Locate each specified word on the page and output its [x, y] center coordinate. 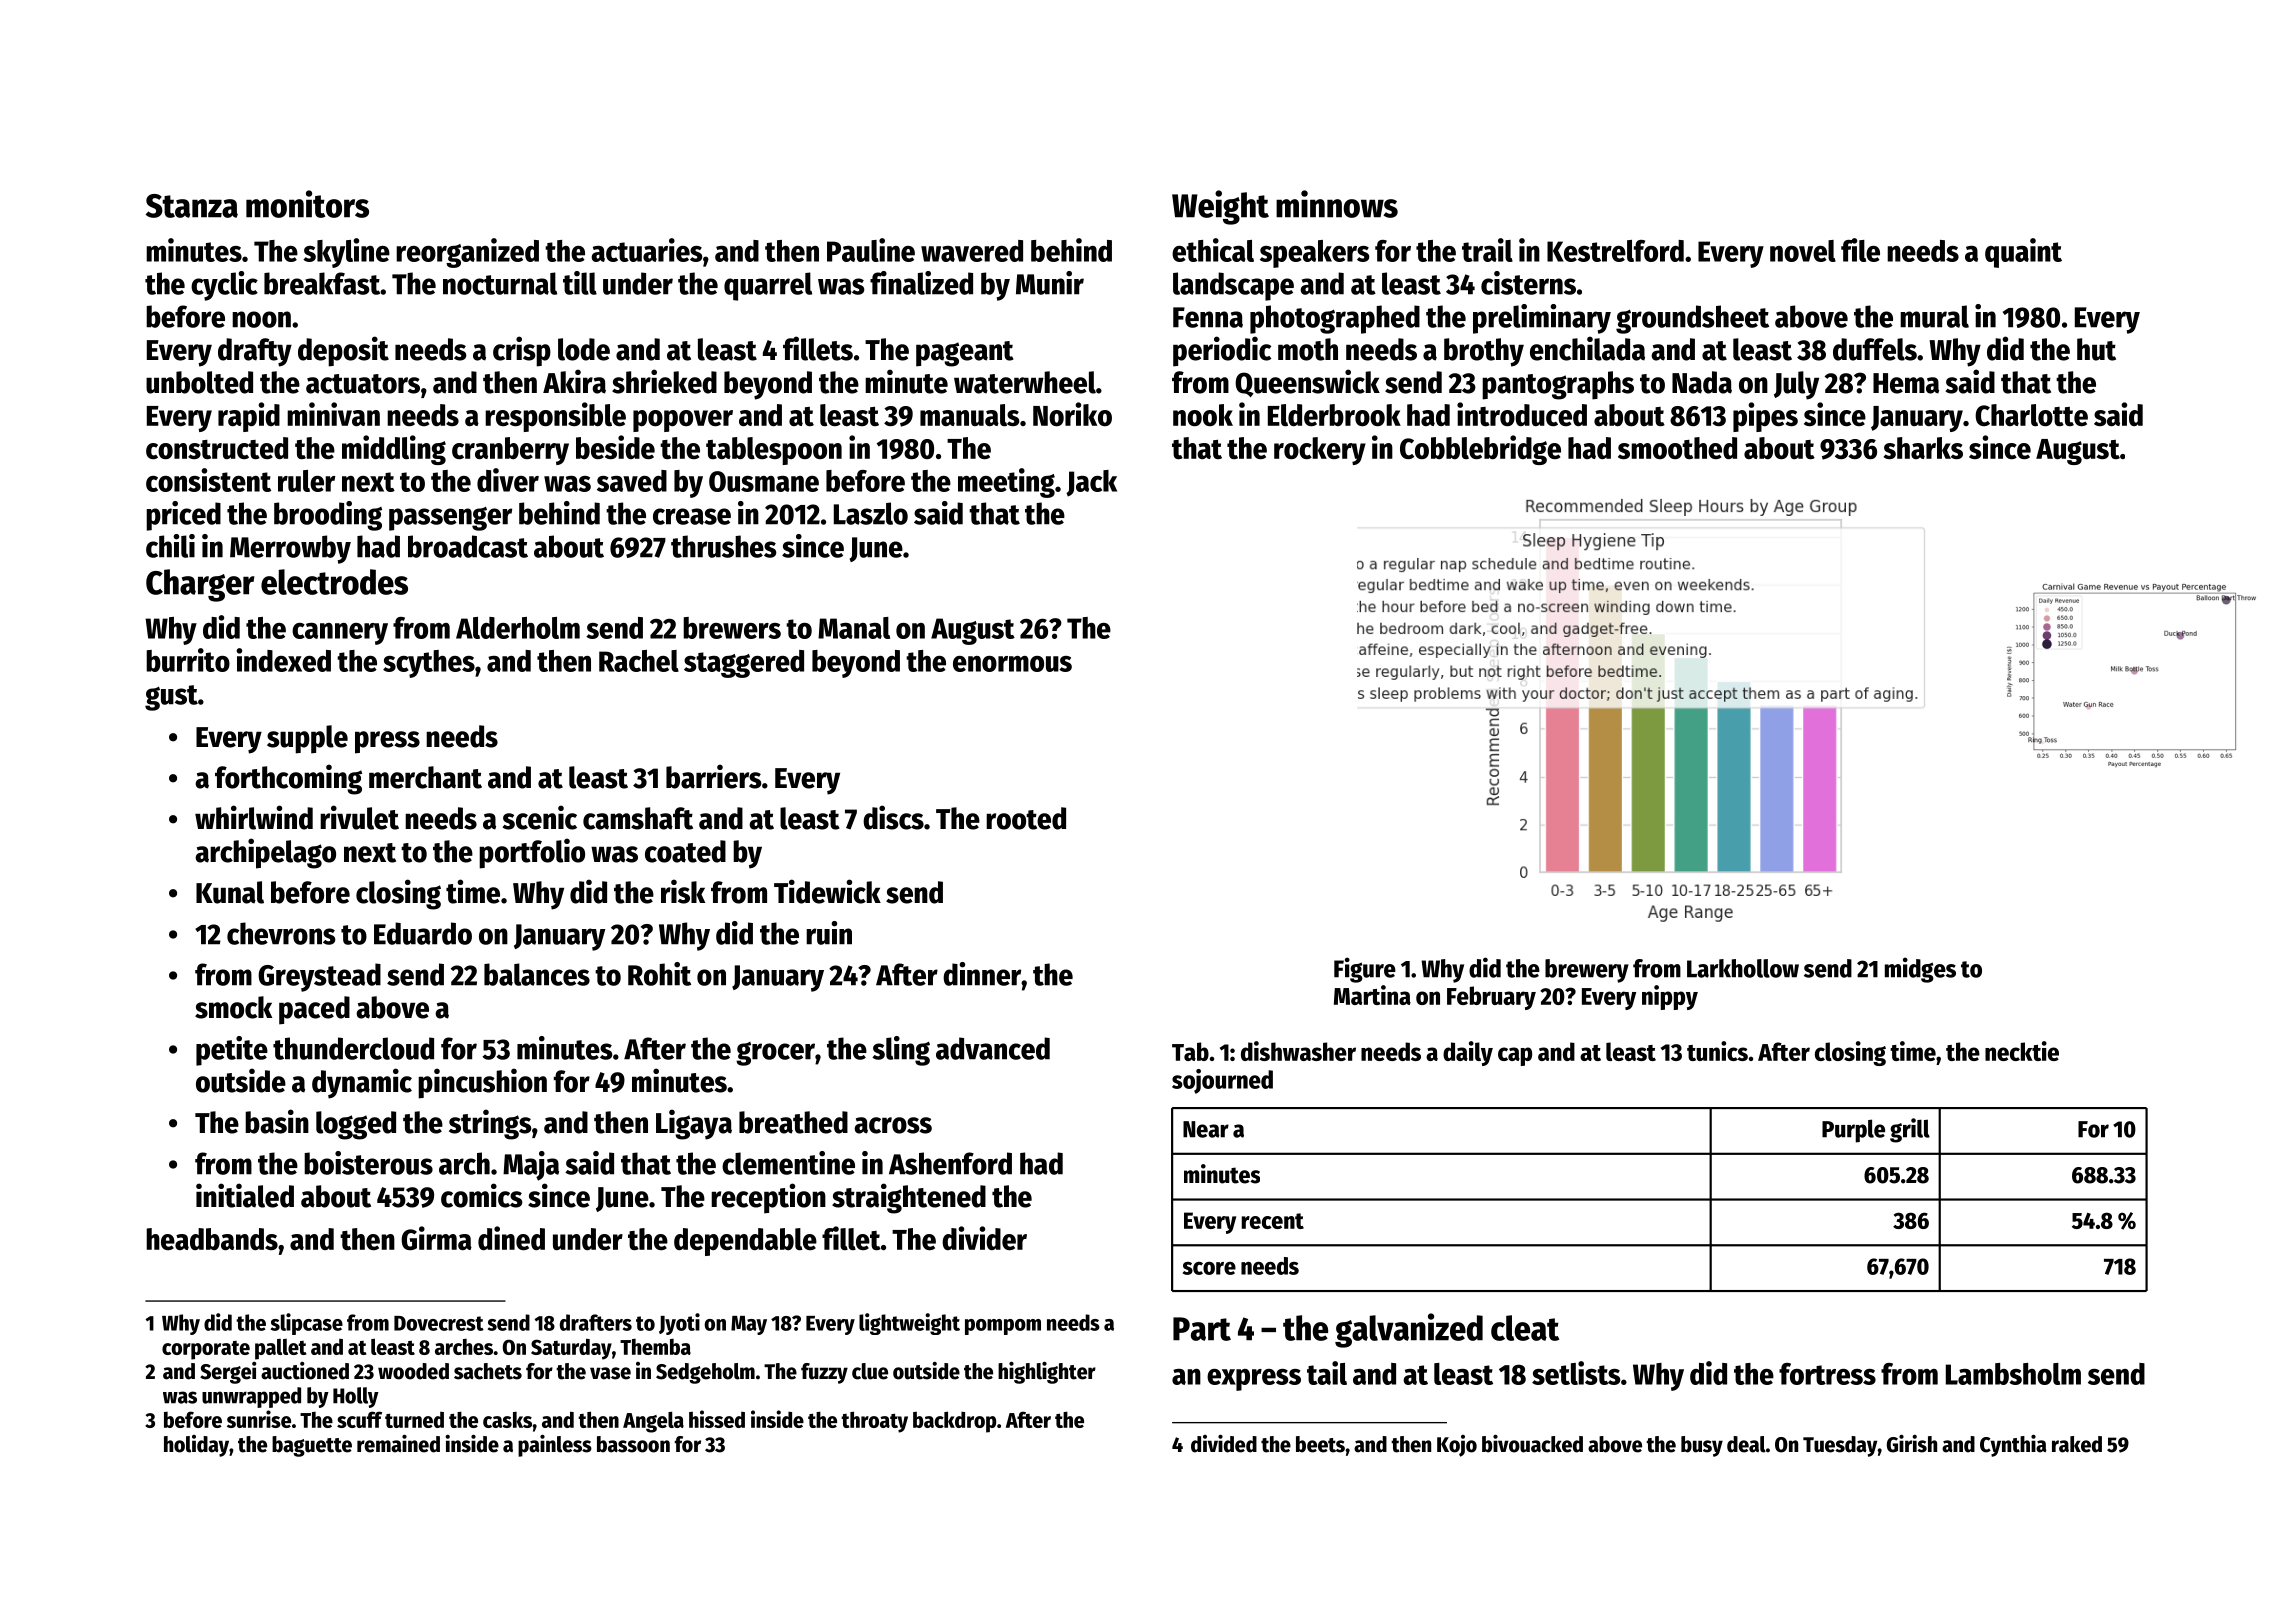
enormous [1012, 664]
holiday [196, 1446]
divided [1224, 1443]
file [1860, 250]
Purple [1853, 1131]
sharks [1923, 448]
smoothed [1677, 448]
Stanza [192, 206]
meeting [1006, 483]
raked [2077, 1444]
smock [233, 1007]
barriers [714, 776]
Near [1206, 1129]
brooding [328, 516]
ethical [1213, 250]
